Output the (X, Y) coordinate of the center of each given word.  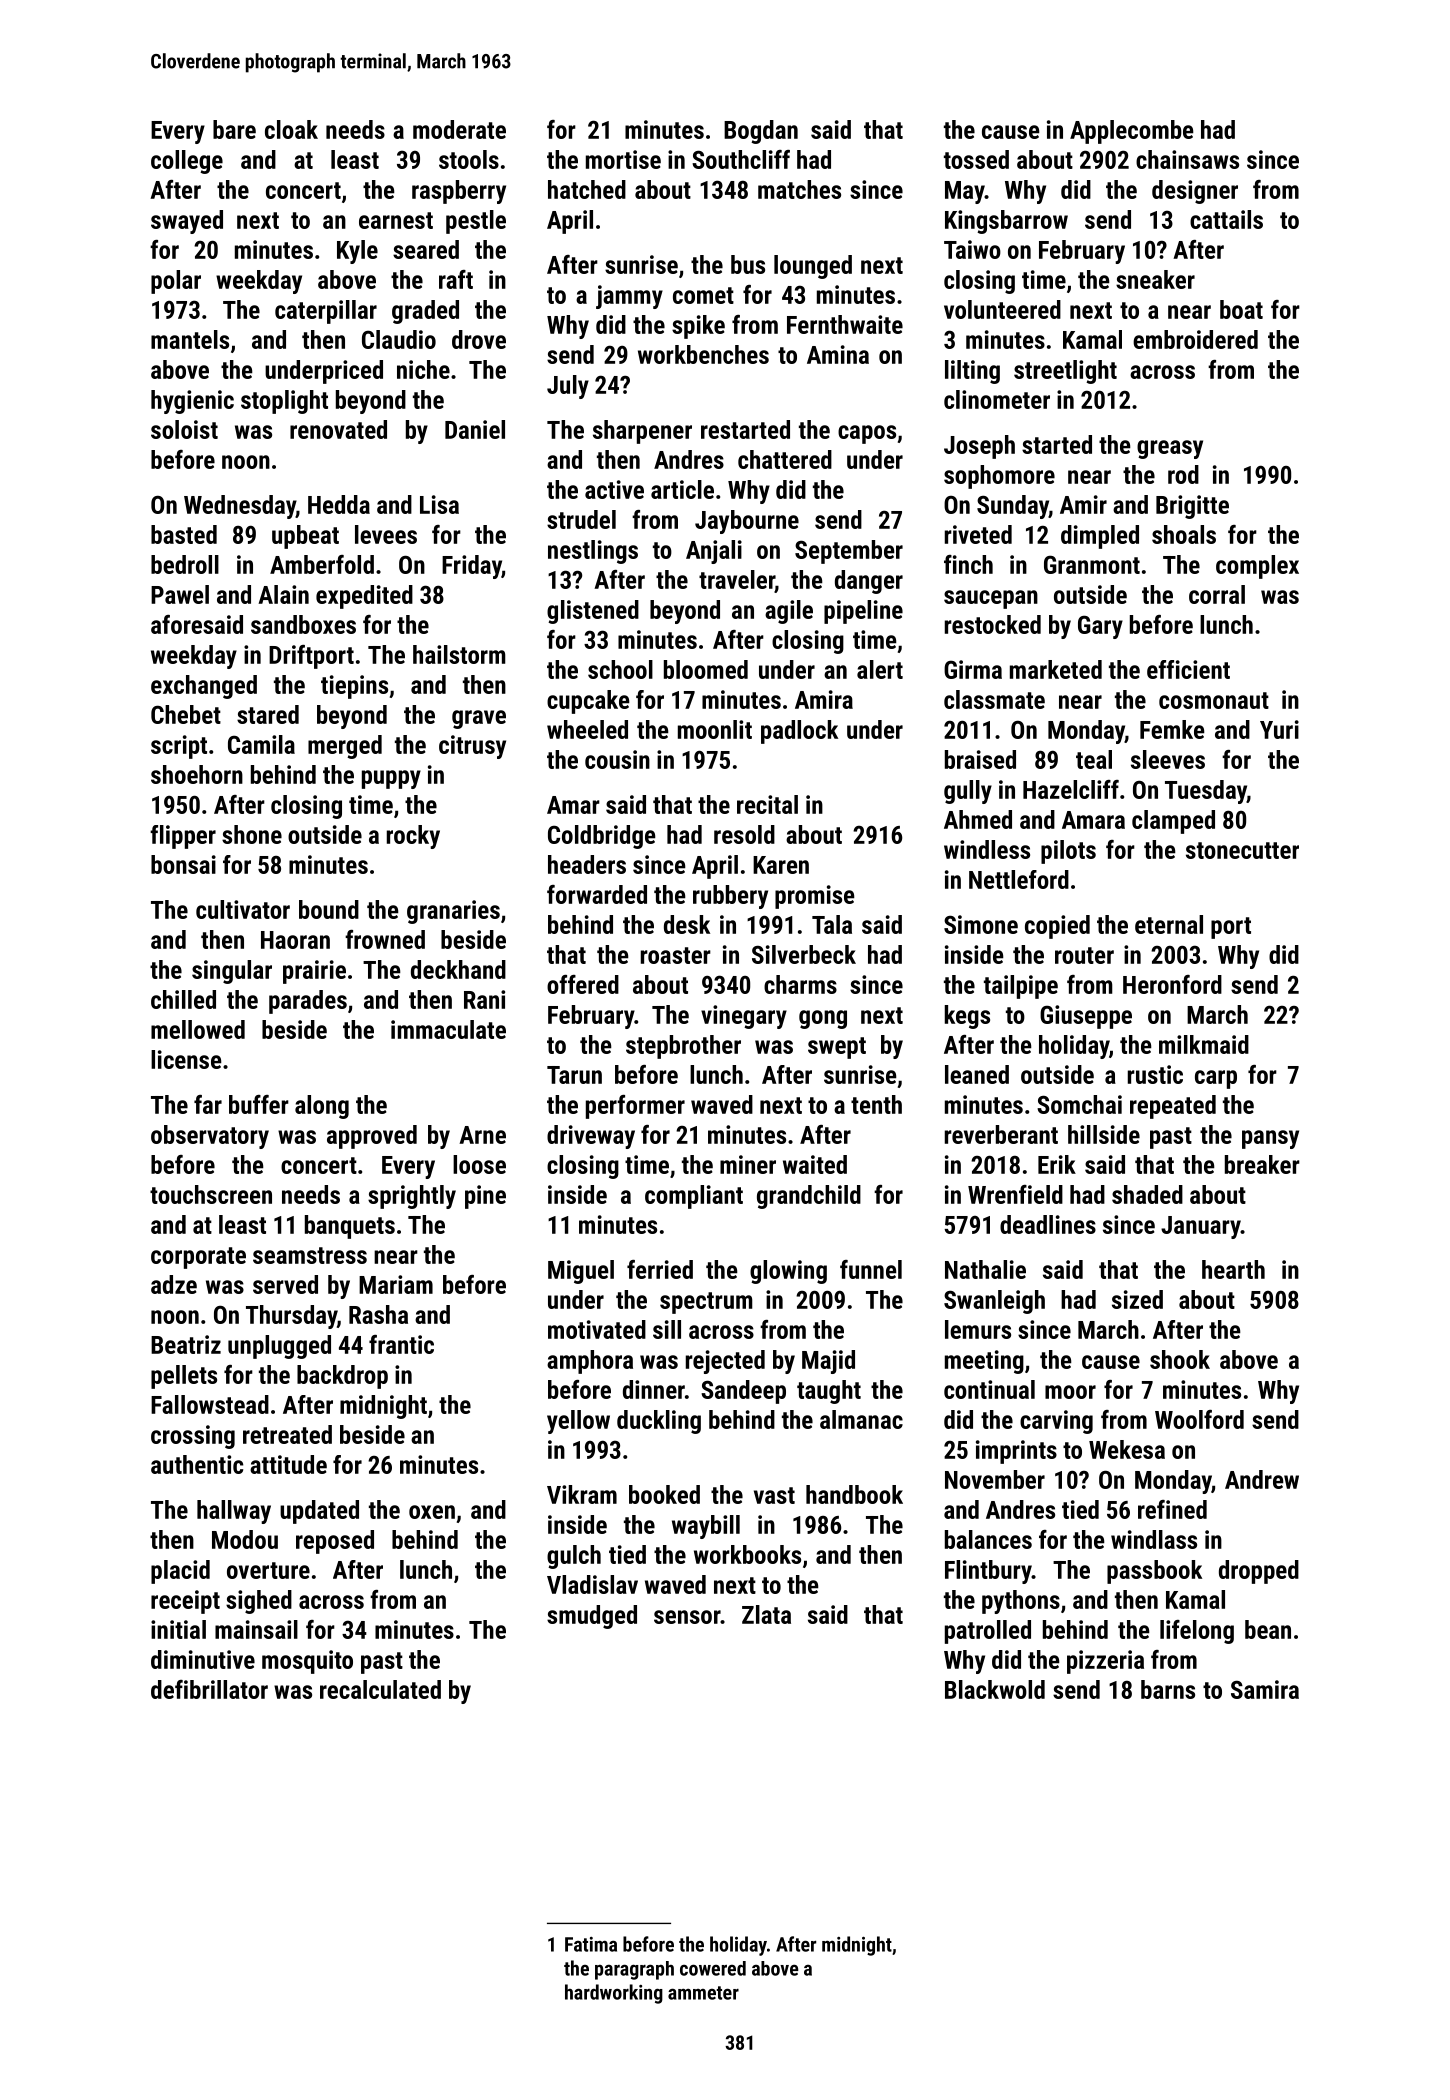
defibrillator (209, 1689)
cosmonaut (1214, 700)
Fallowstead (210, 1404)
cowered (713, 1968)
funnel (871, 1269)
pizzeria (1105, 1662)
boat (1241, 309)
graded (425, 312)
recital (767, 804)
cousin (617, 759)
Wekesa (1127, 1449)
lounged (813, 267)
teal (1094, 759)
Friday (472, 567)
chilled (183, 999)
